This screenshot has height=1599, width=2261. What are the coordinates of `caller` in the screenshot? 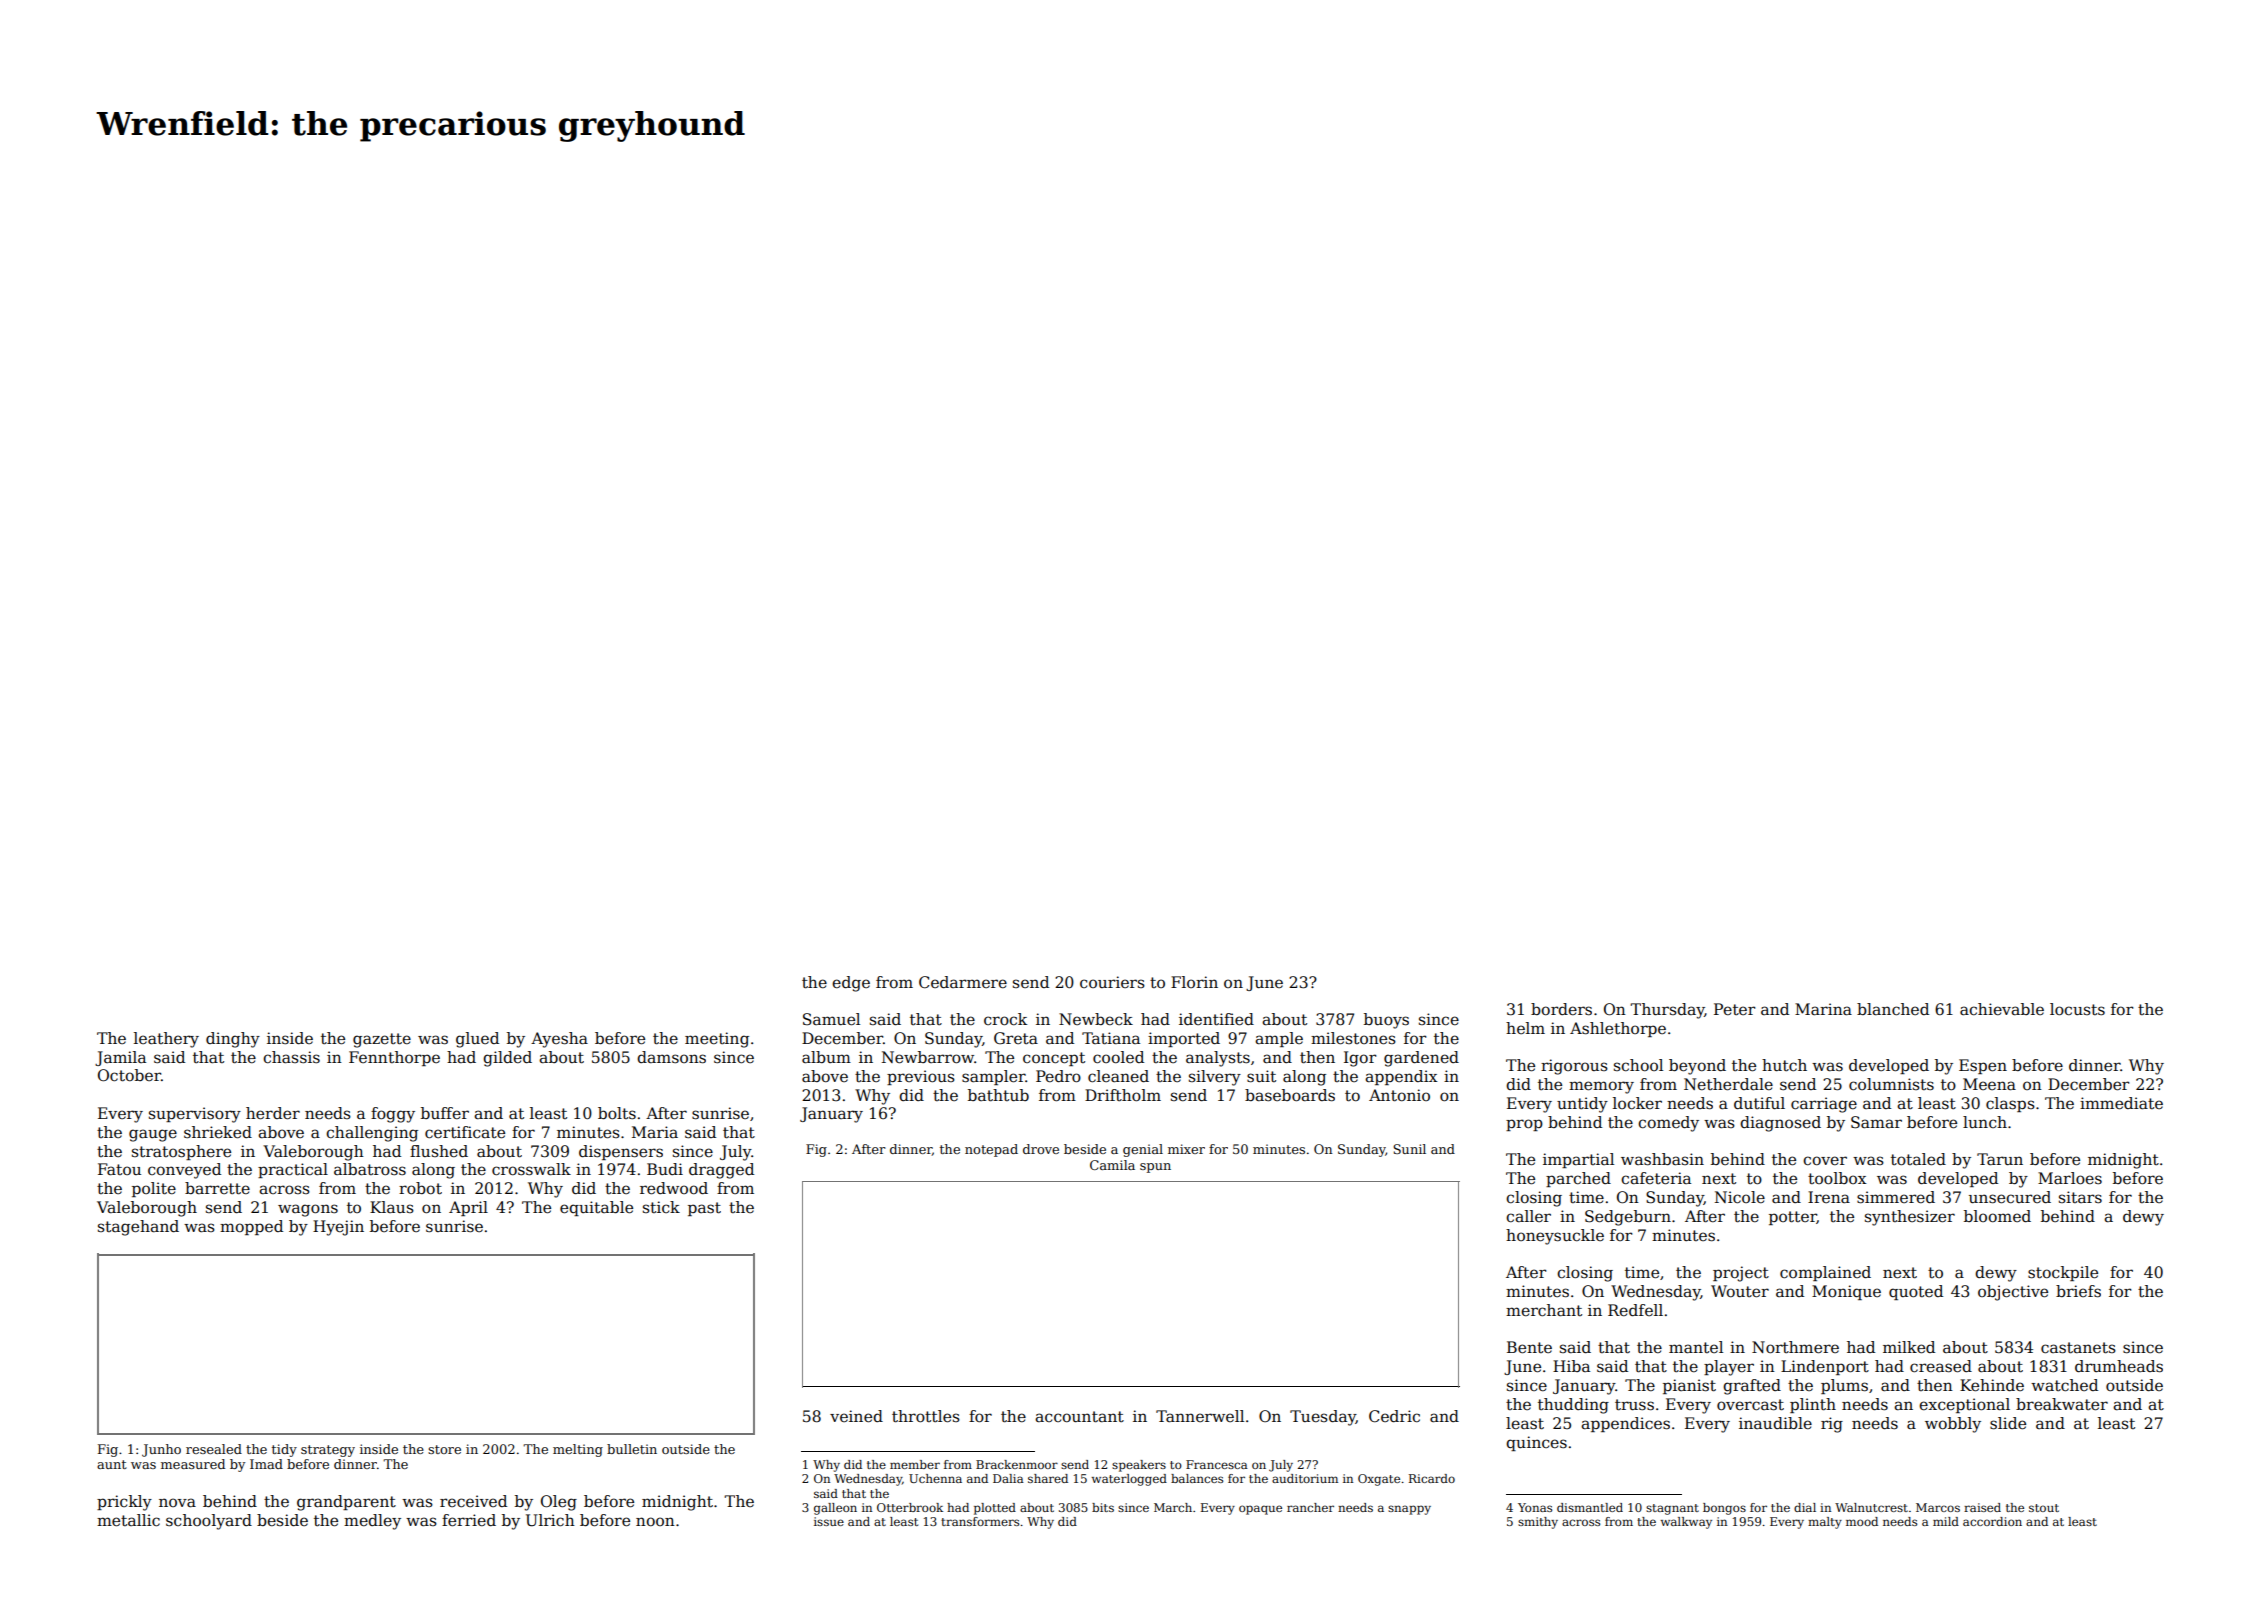 It's located at (1528, 1216).
